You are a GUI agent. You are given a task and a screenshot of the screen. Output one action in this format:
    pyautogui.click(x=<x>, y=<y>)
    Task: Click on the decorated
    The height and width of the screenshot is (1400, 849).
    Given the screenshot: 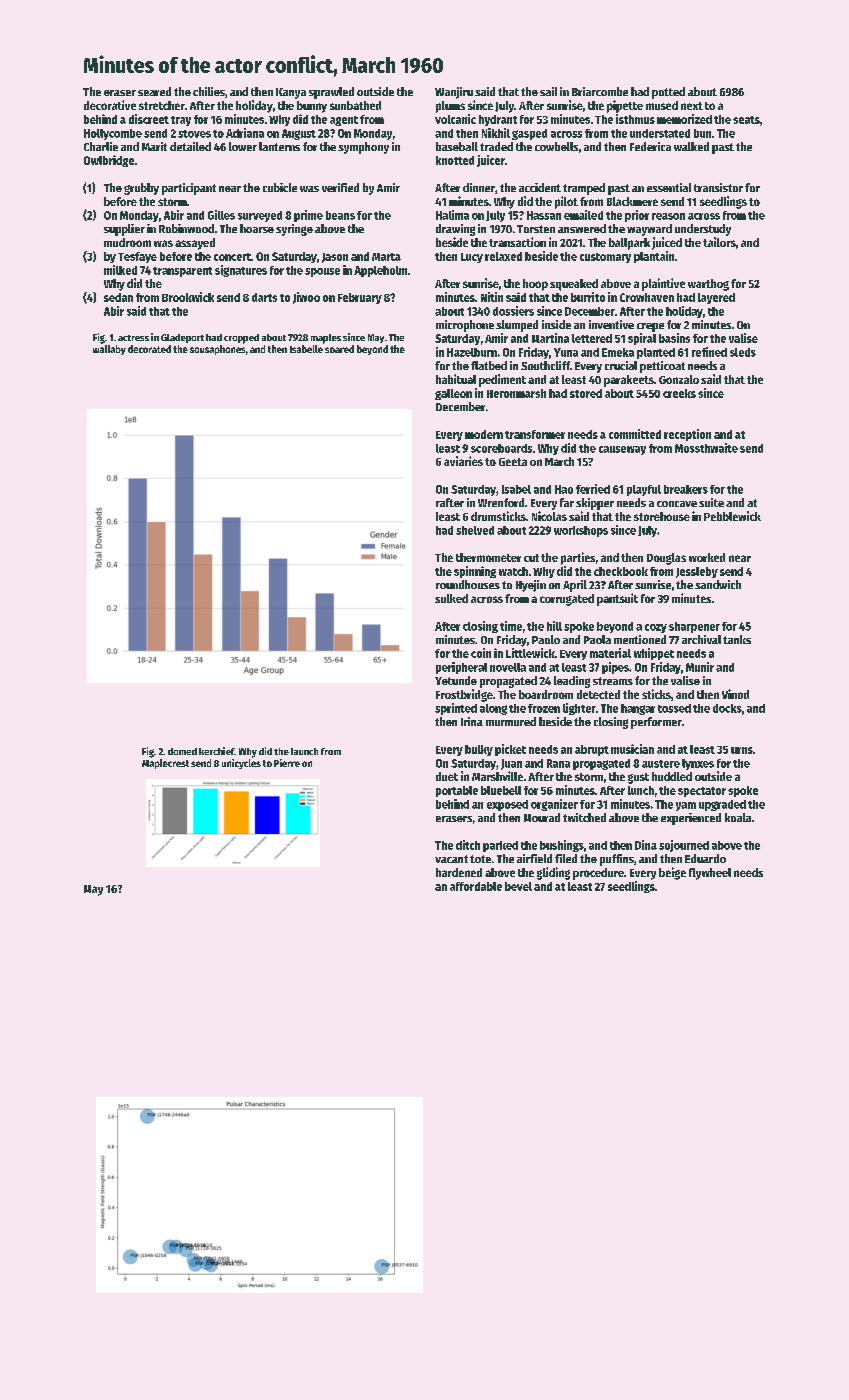 What is the action you would take?
    pyautogui.click(x=149, y=349)
